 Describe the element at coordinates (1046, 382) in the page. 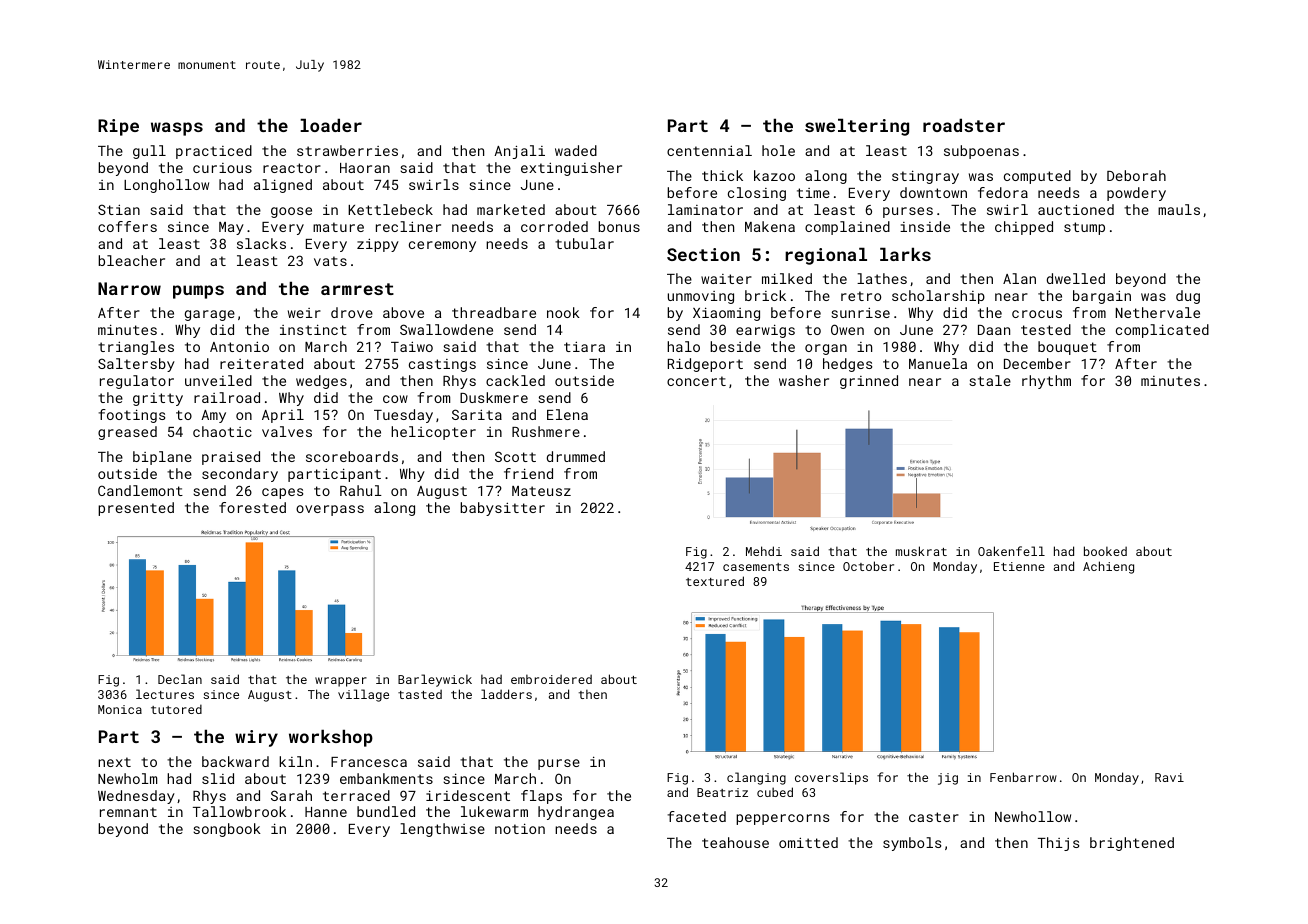

I see `rhythm` at that location.
